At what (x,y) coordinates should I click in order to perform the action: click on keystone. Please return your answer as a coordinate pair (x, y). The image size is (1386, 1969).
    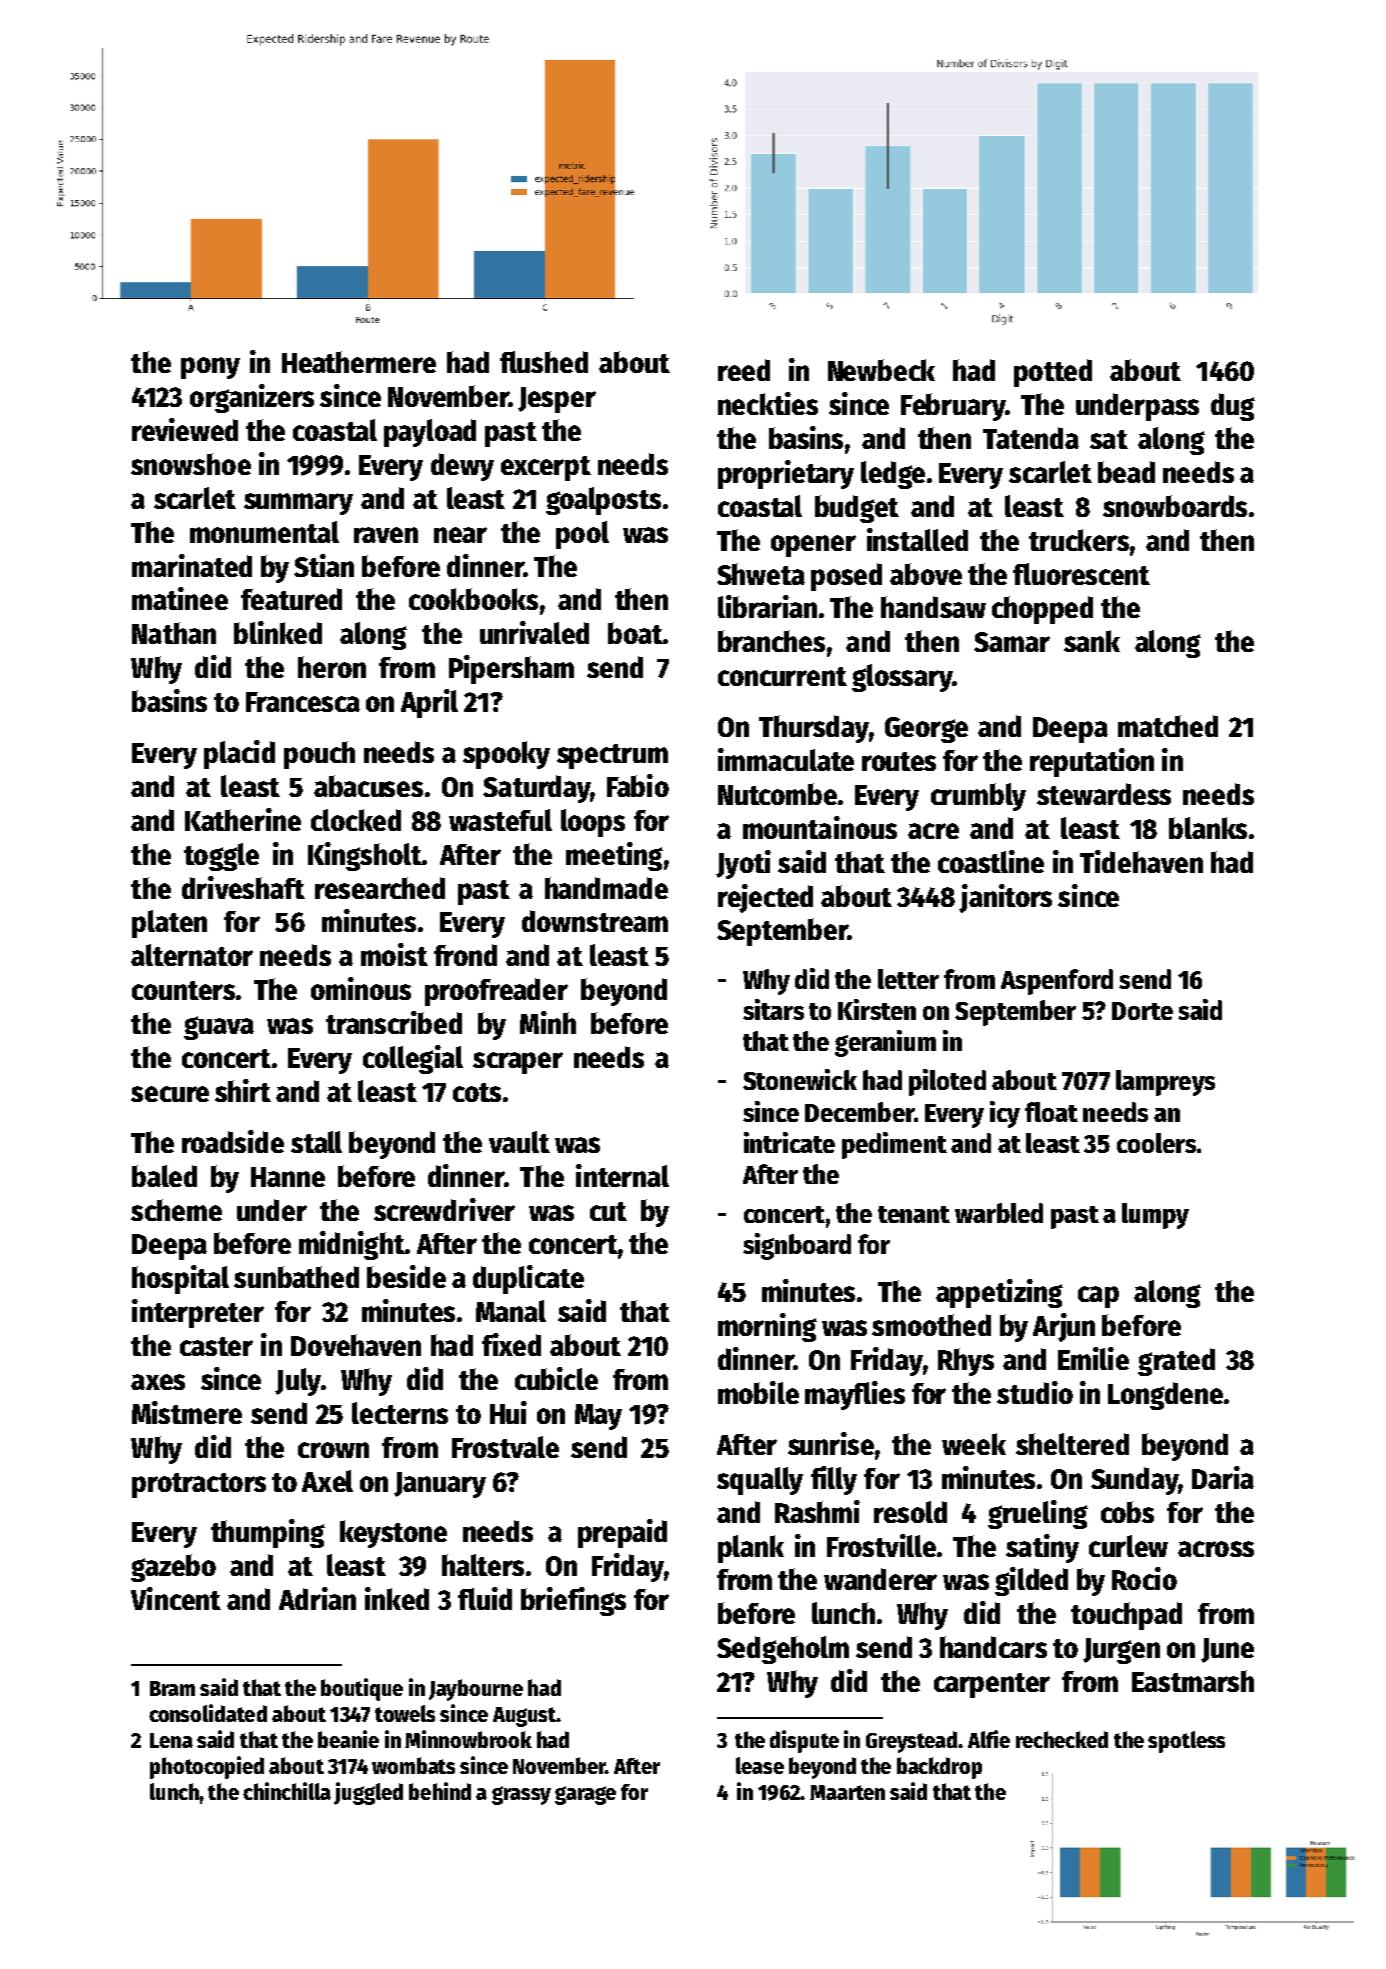
    Looking at the image, I should click on (393, 1534).
